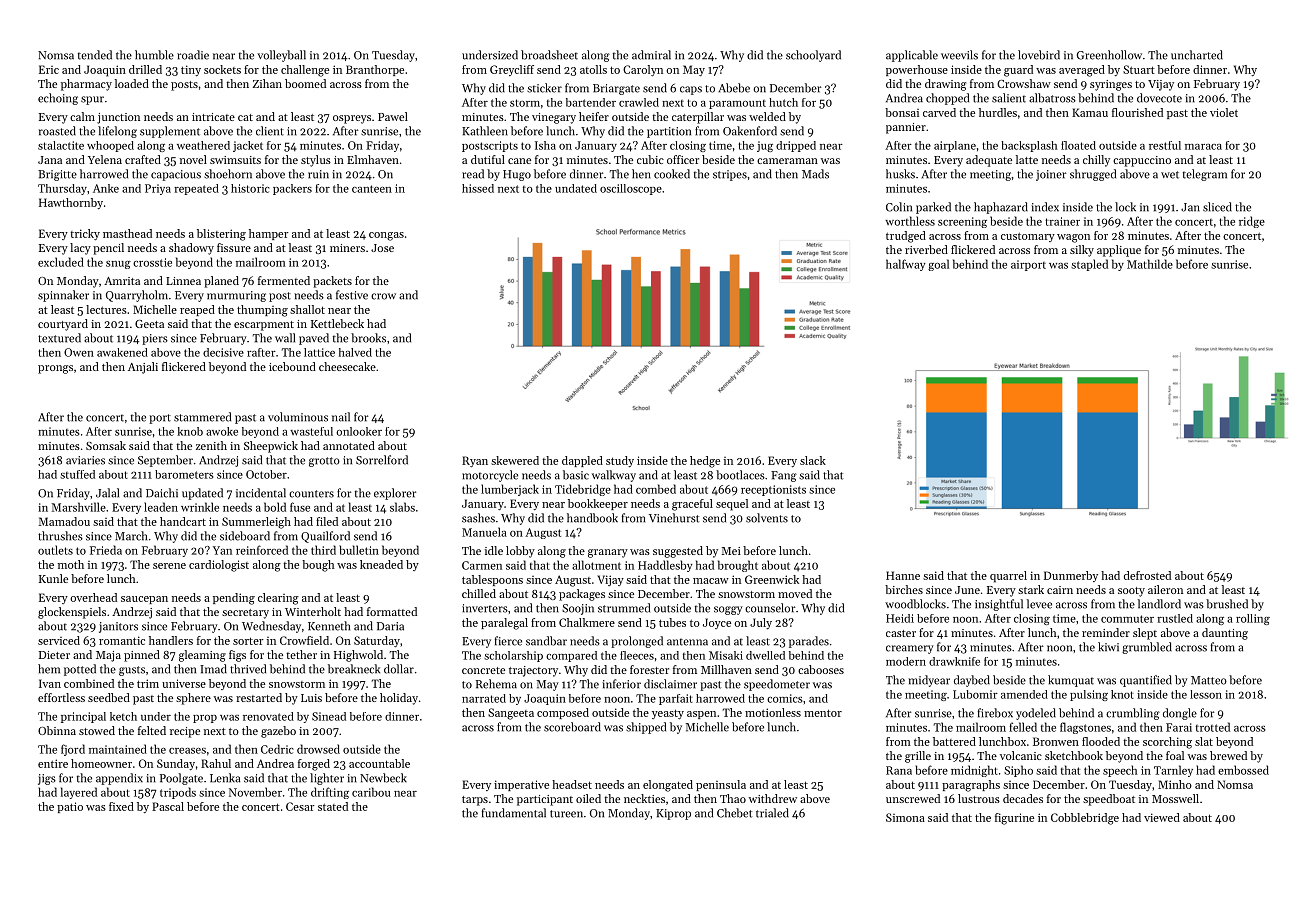 The image size is (1308, 924). Describe the element at coordinates (554, 118) in the document. I see `vinegary` at that location.
